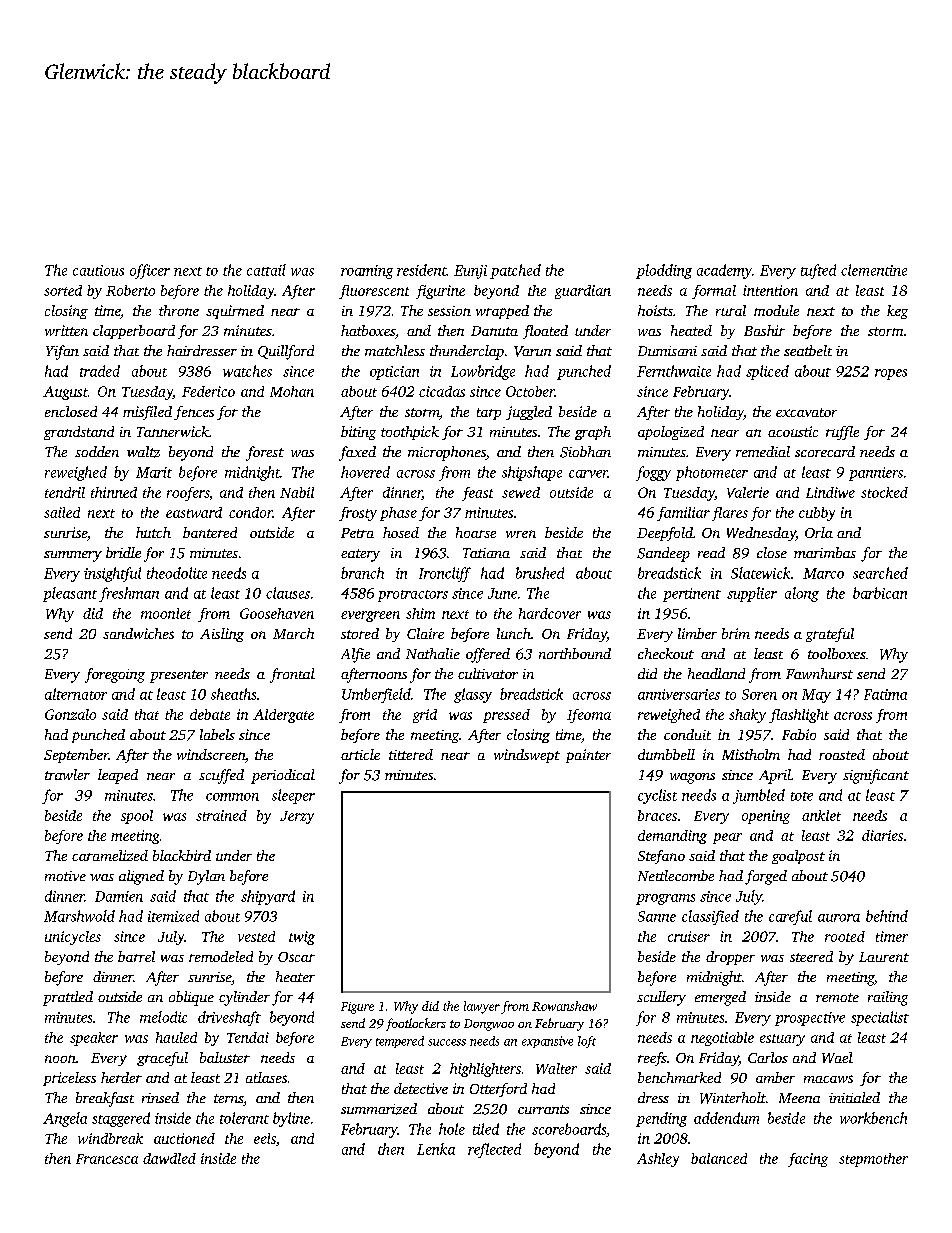 The height and width of the document is (1233, 952). Describe the element at coordinates (68, 998) in the document. I see `prattled` at that location.
